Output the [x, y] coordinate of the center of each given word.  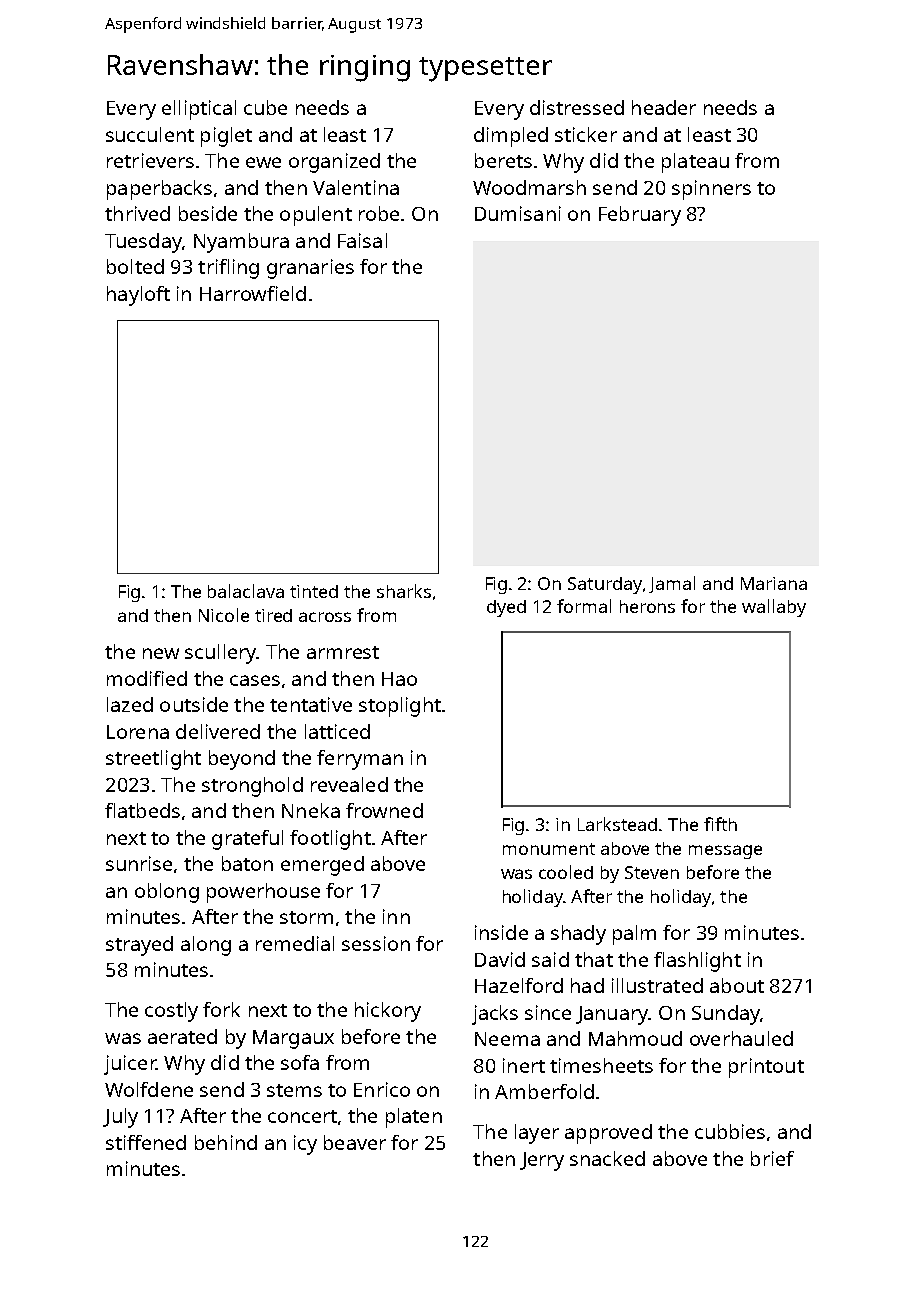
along [206, 946]
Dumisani [518, 213]
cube [265, 107]
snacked [607, 1158]
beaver [355, 1142]
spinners [711, 190]
